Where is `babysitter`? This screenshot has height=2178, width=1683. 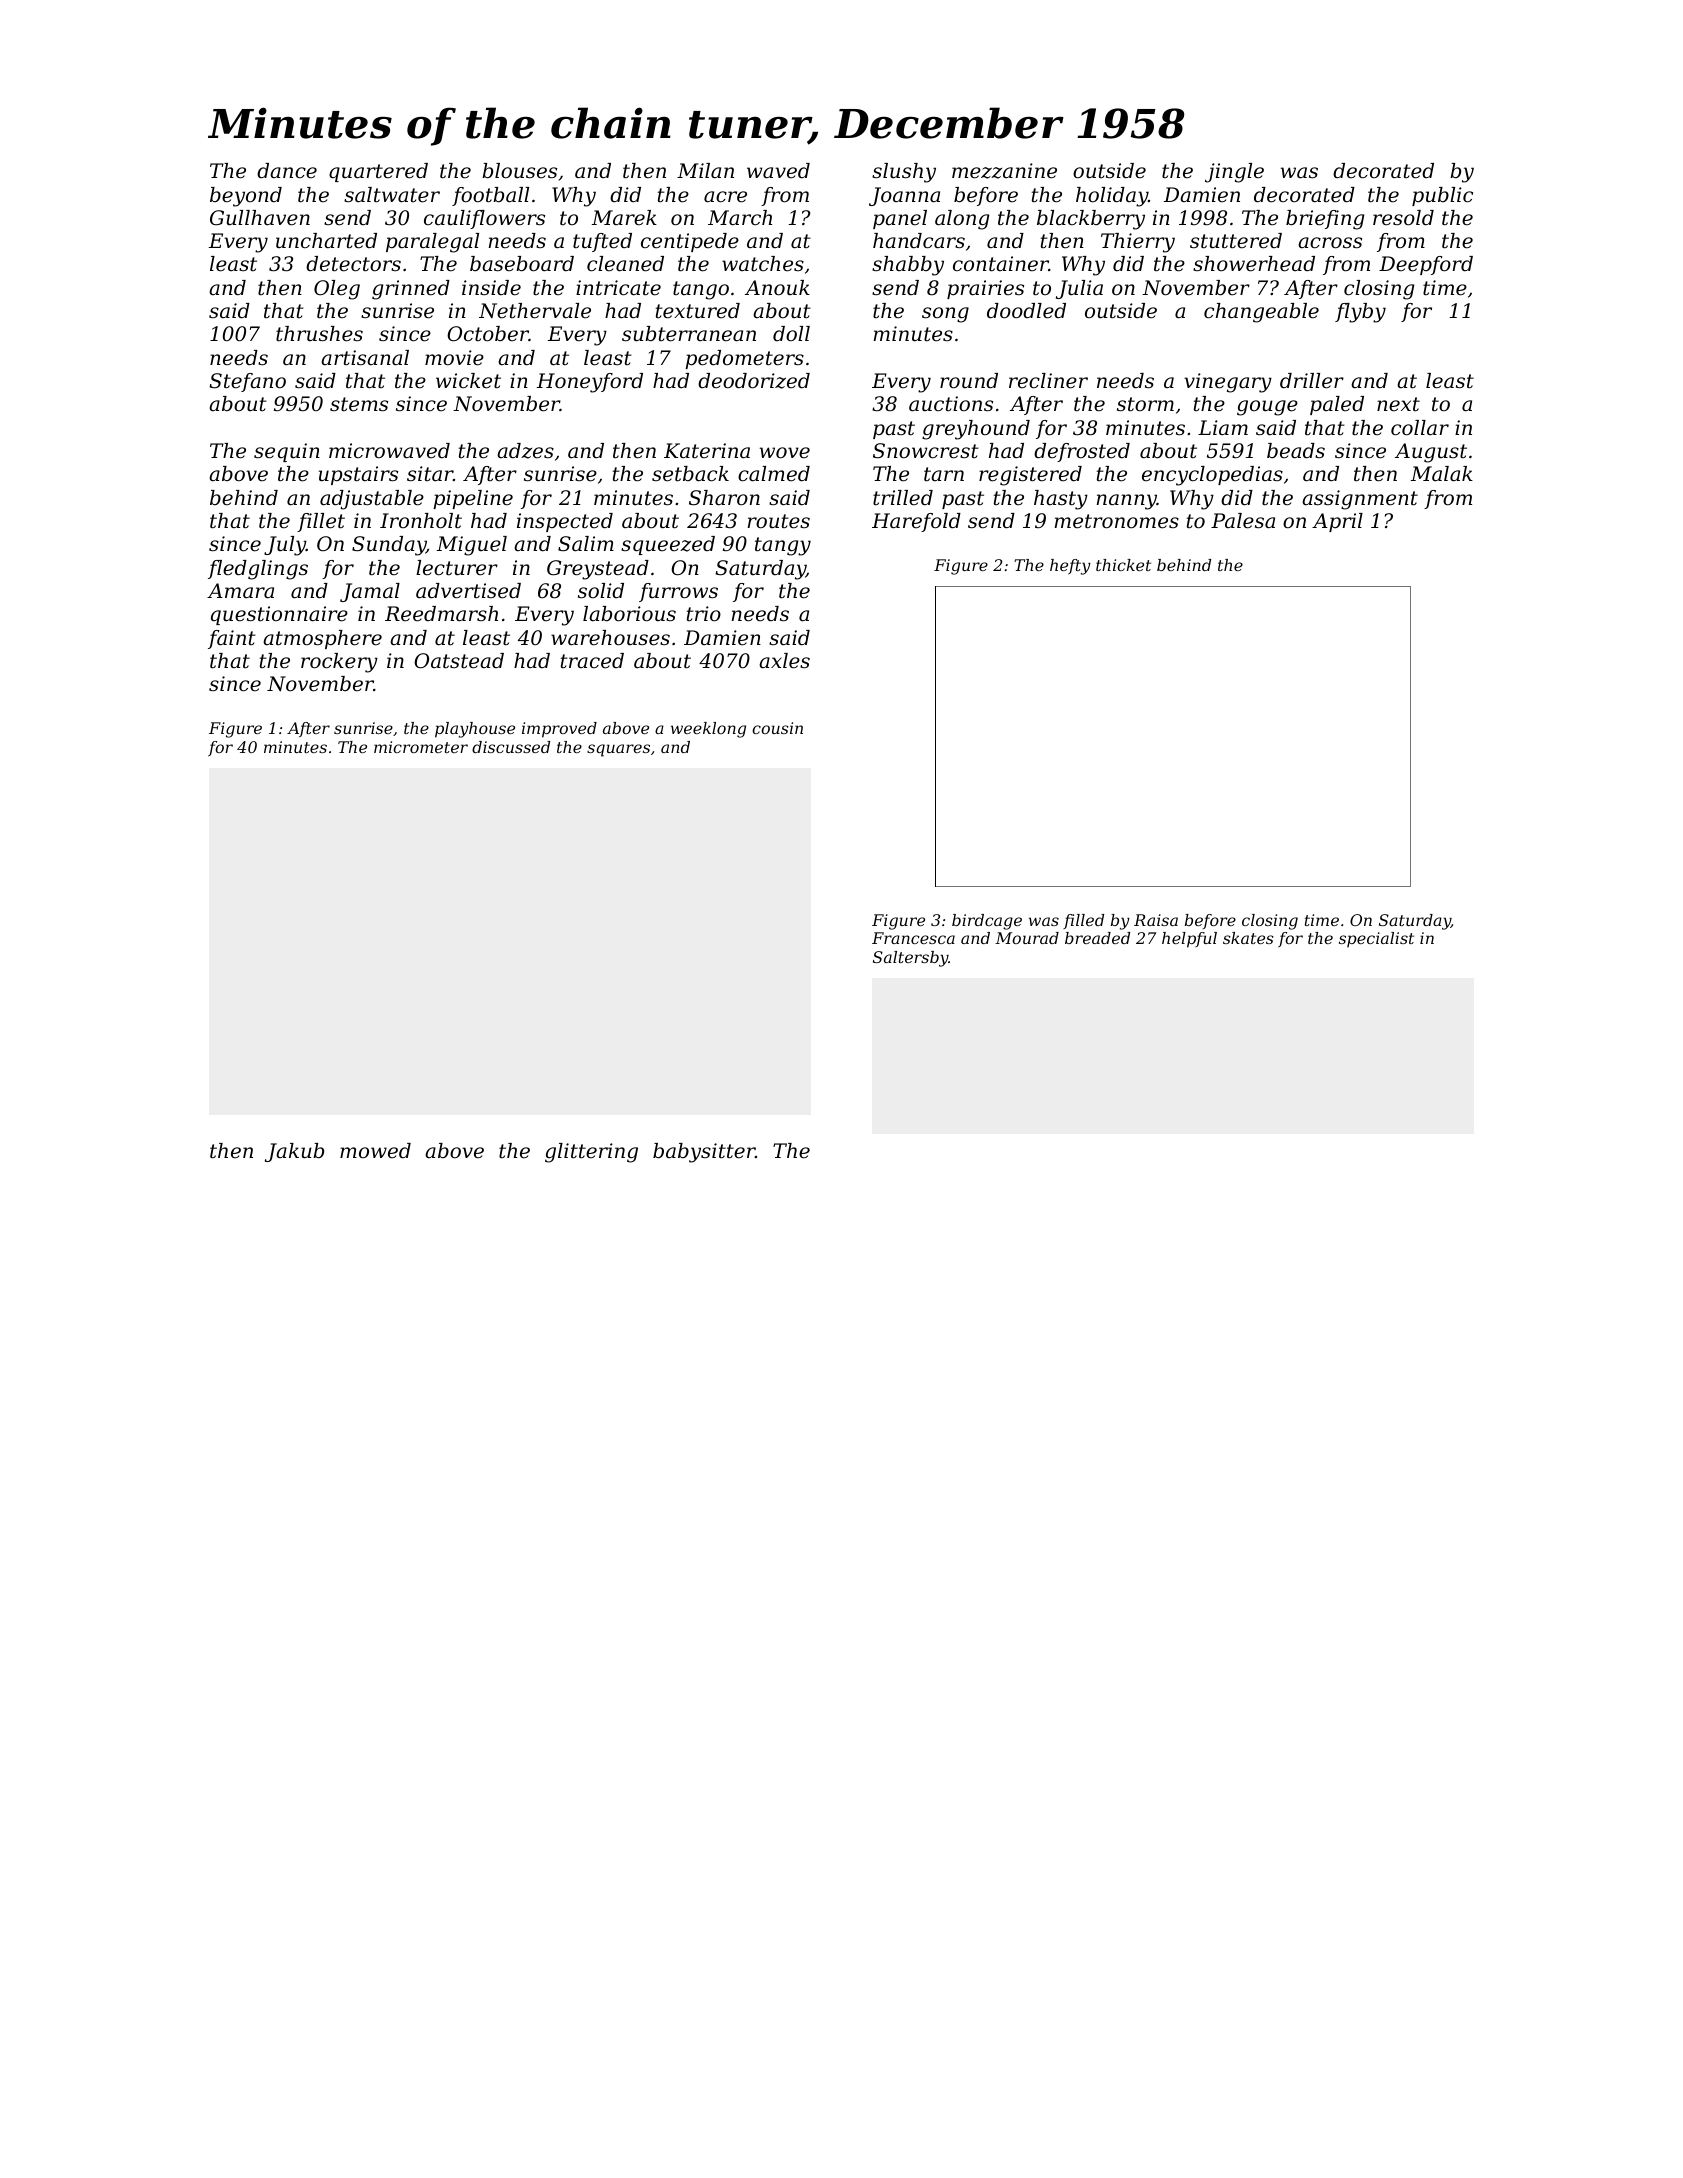
babysitter is located at coordinates (704, 1153).
